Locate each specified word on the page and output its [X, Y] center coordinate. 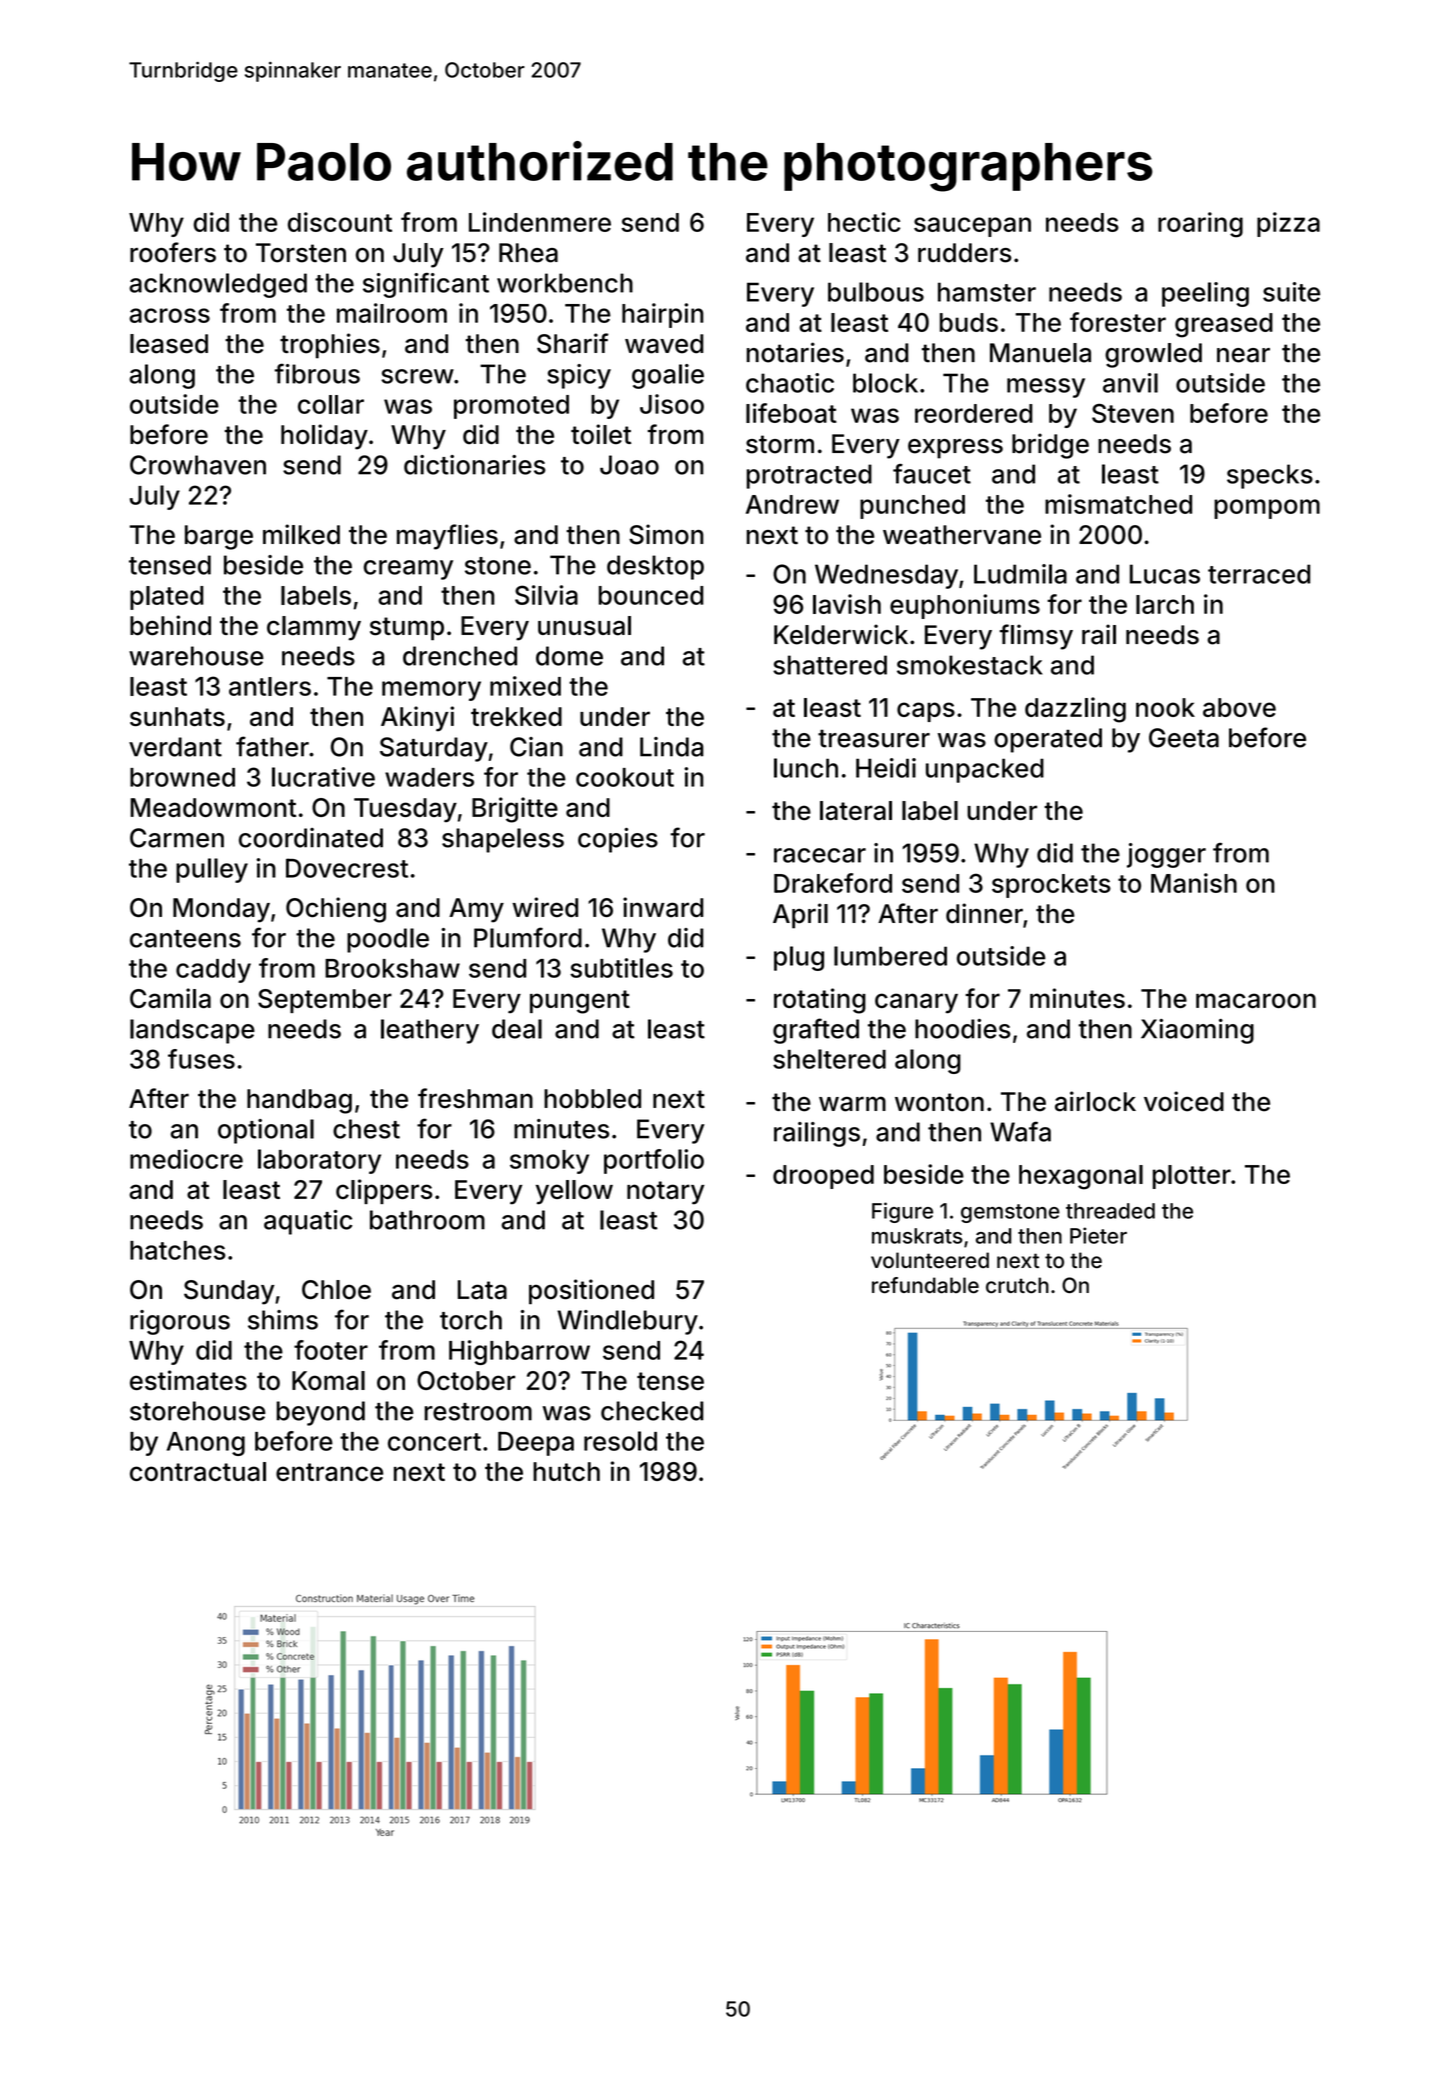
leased [169, 344]
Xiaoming [1197, 1031]
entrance [329, 1472]
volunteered [930, 1260]
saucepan [972, 227]
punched [912, 507]
